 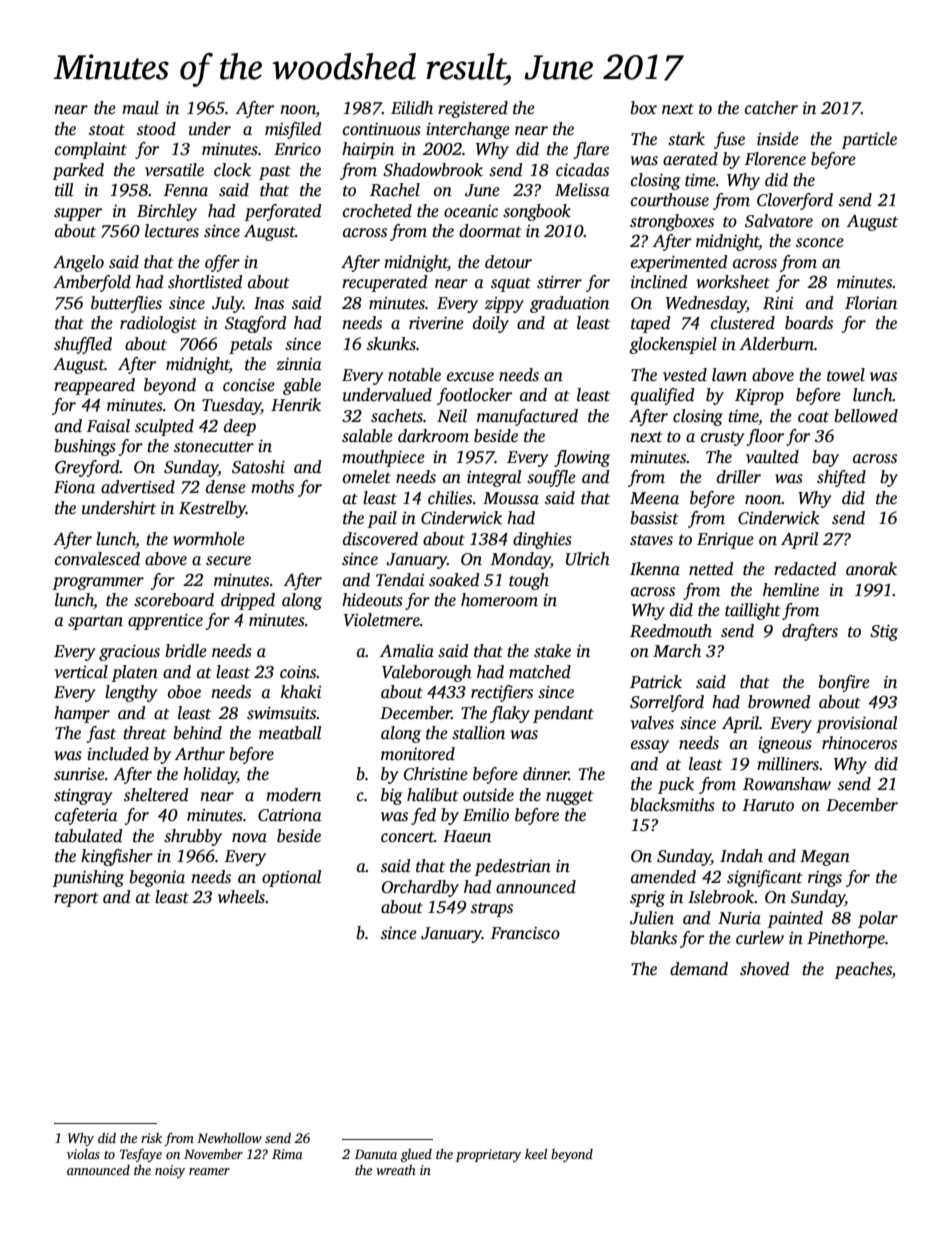 What do you see at coordinates (582, 170) in the screenshot?
I see `cicadas` at bounding box center [582, 170].
